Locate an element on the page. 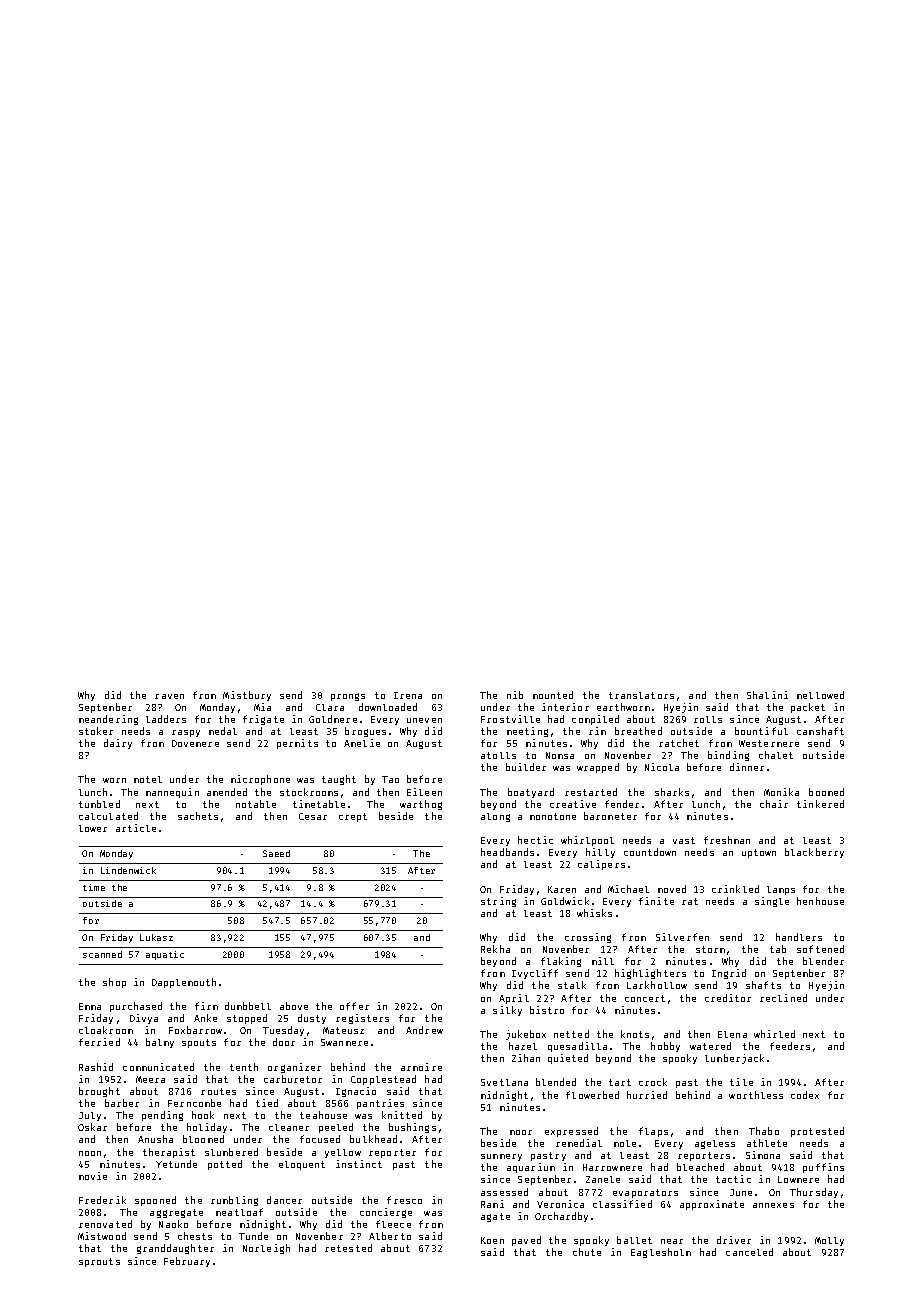 The width and height of the document is (924, 1308). canceled is located at coordinates (749, 1252).
